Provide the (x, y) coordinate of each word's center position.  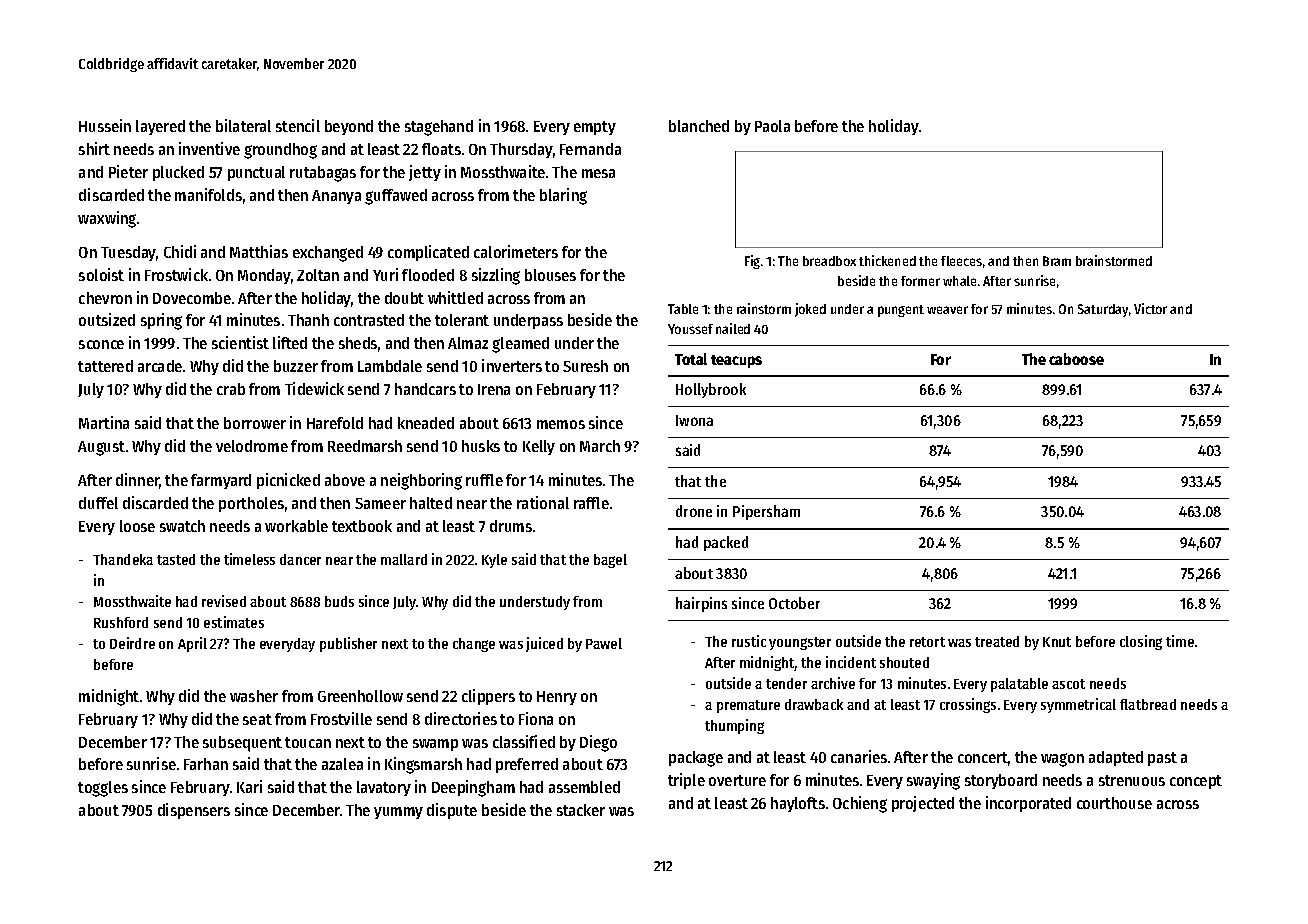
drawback (814, 704)
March (600, 446)
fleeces (961, 261)
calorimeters (516, 251)
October (794, 603)
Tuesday (128, 253)
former (920, 281)
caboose (1076, 359)
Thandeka (123, 559)
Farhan (206, 764)
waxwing (107, 219)
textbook (362, 526)
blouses (550, 275)
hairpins (701, 604)
